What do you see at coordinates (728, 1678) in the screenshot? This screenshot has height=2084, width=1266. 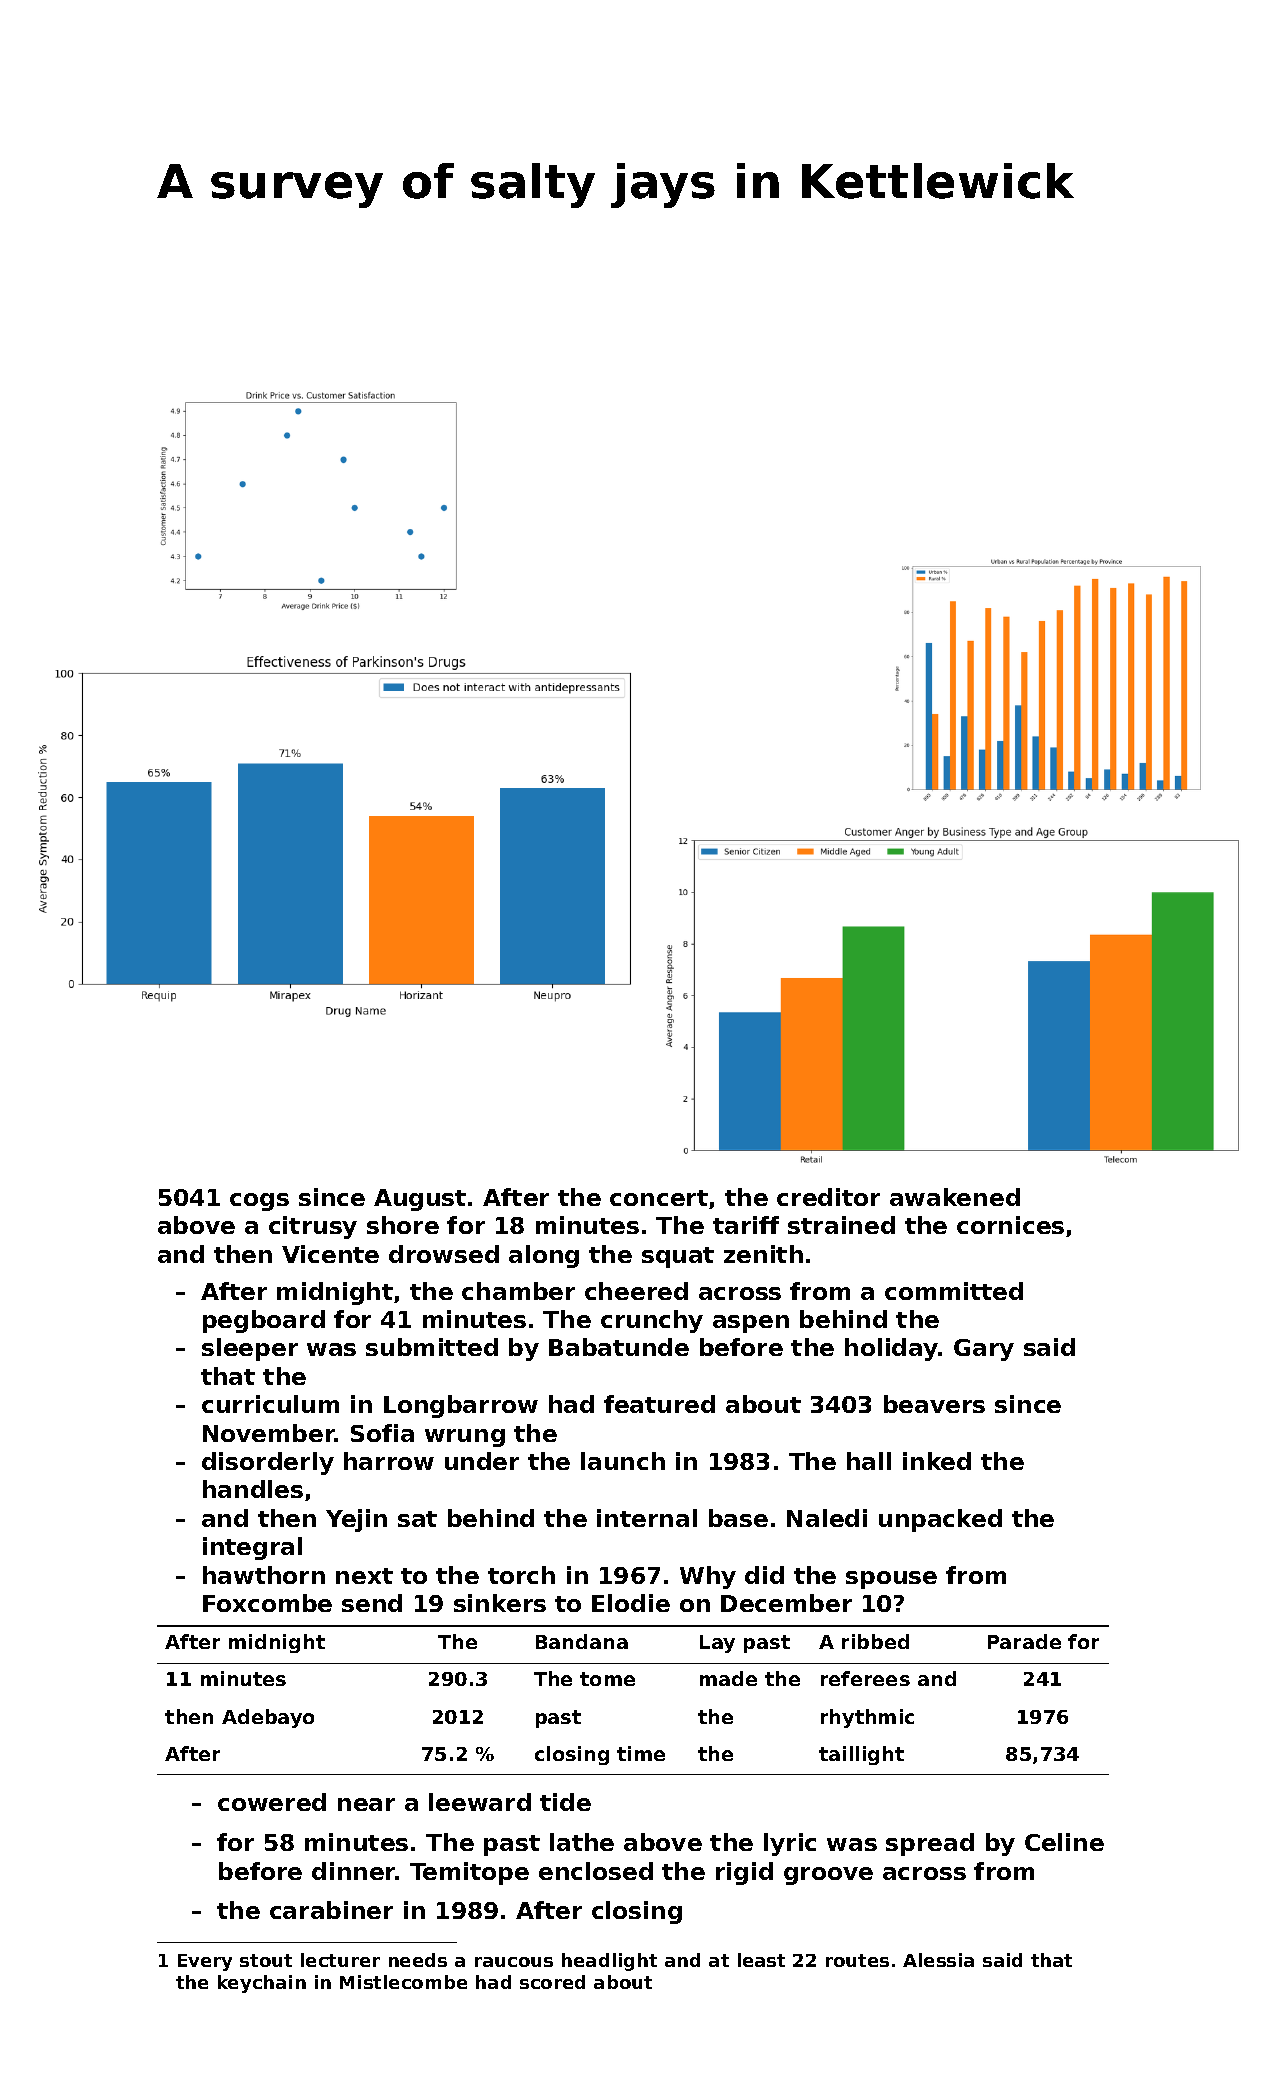 I see `made` at bounding box center [728, 1678].
